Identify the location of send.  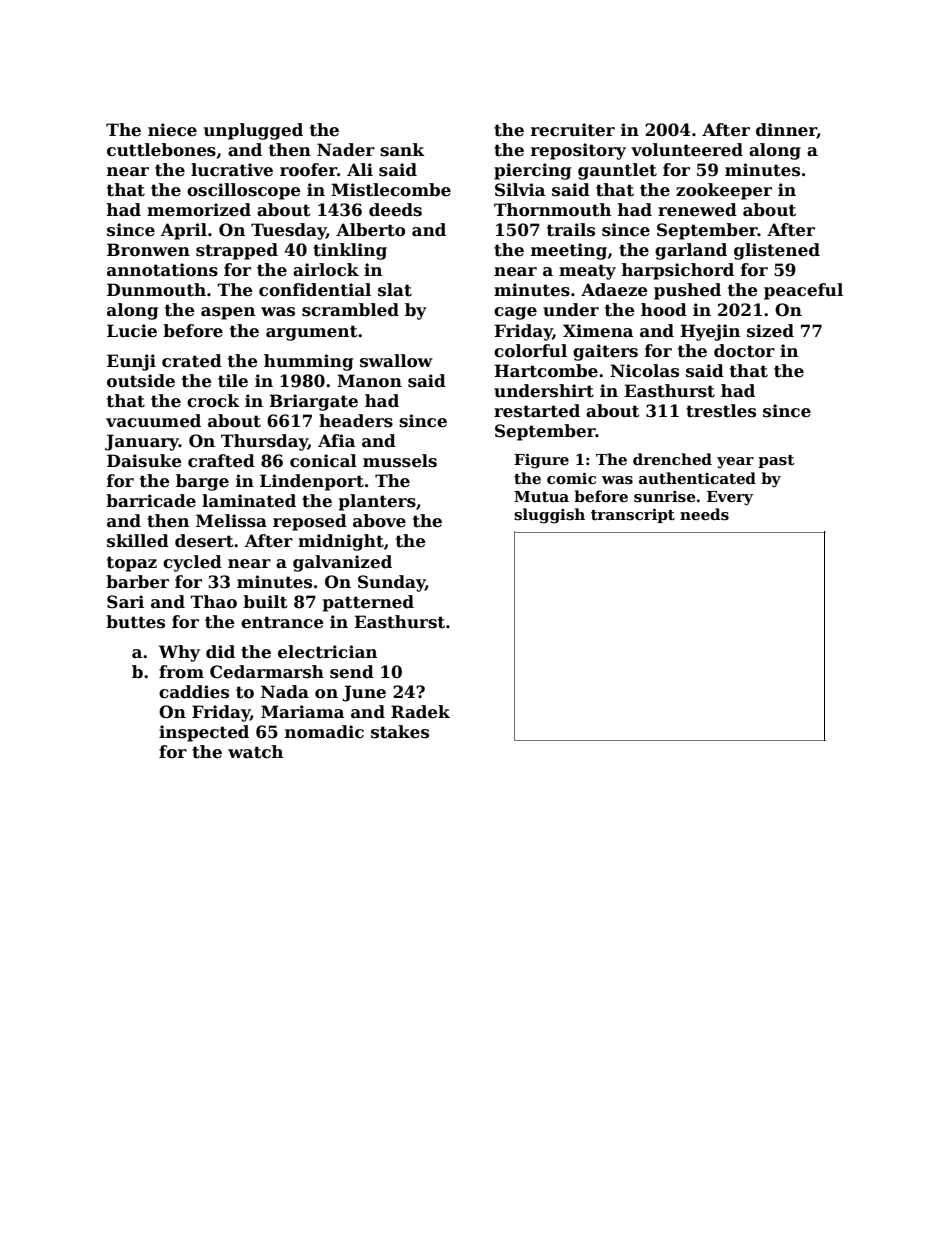
(352, 672).
